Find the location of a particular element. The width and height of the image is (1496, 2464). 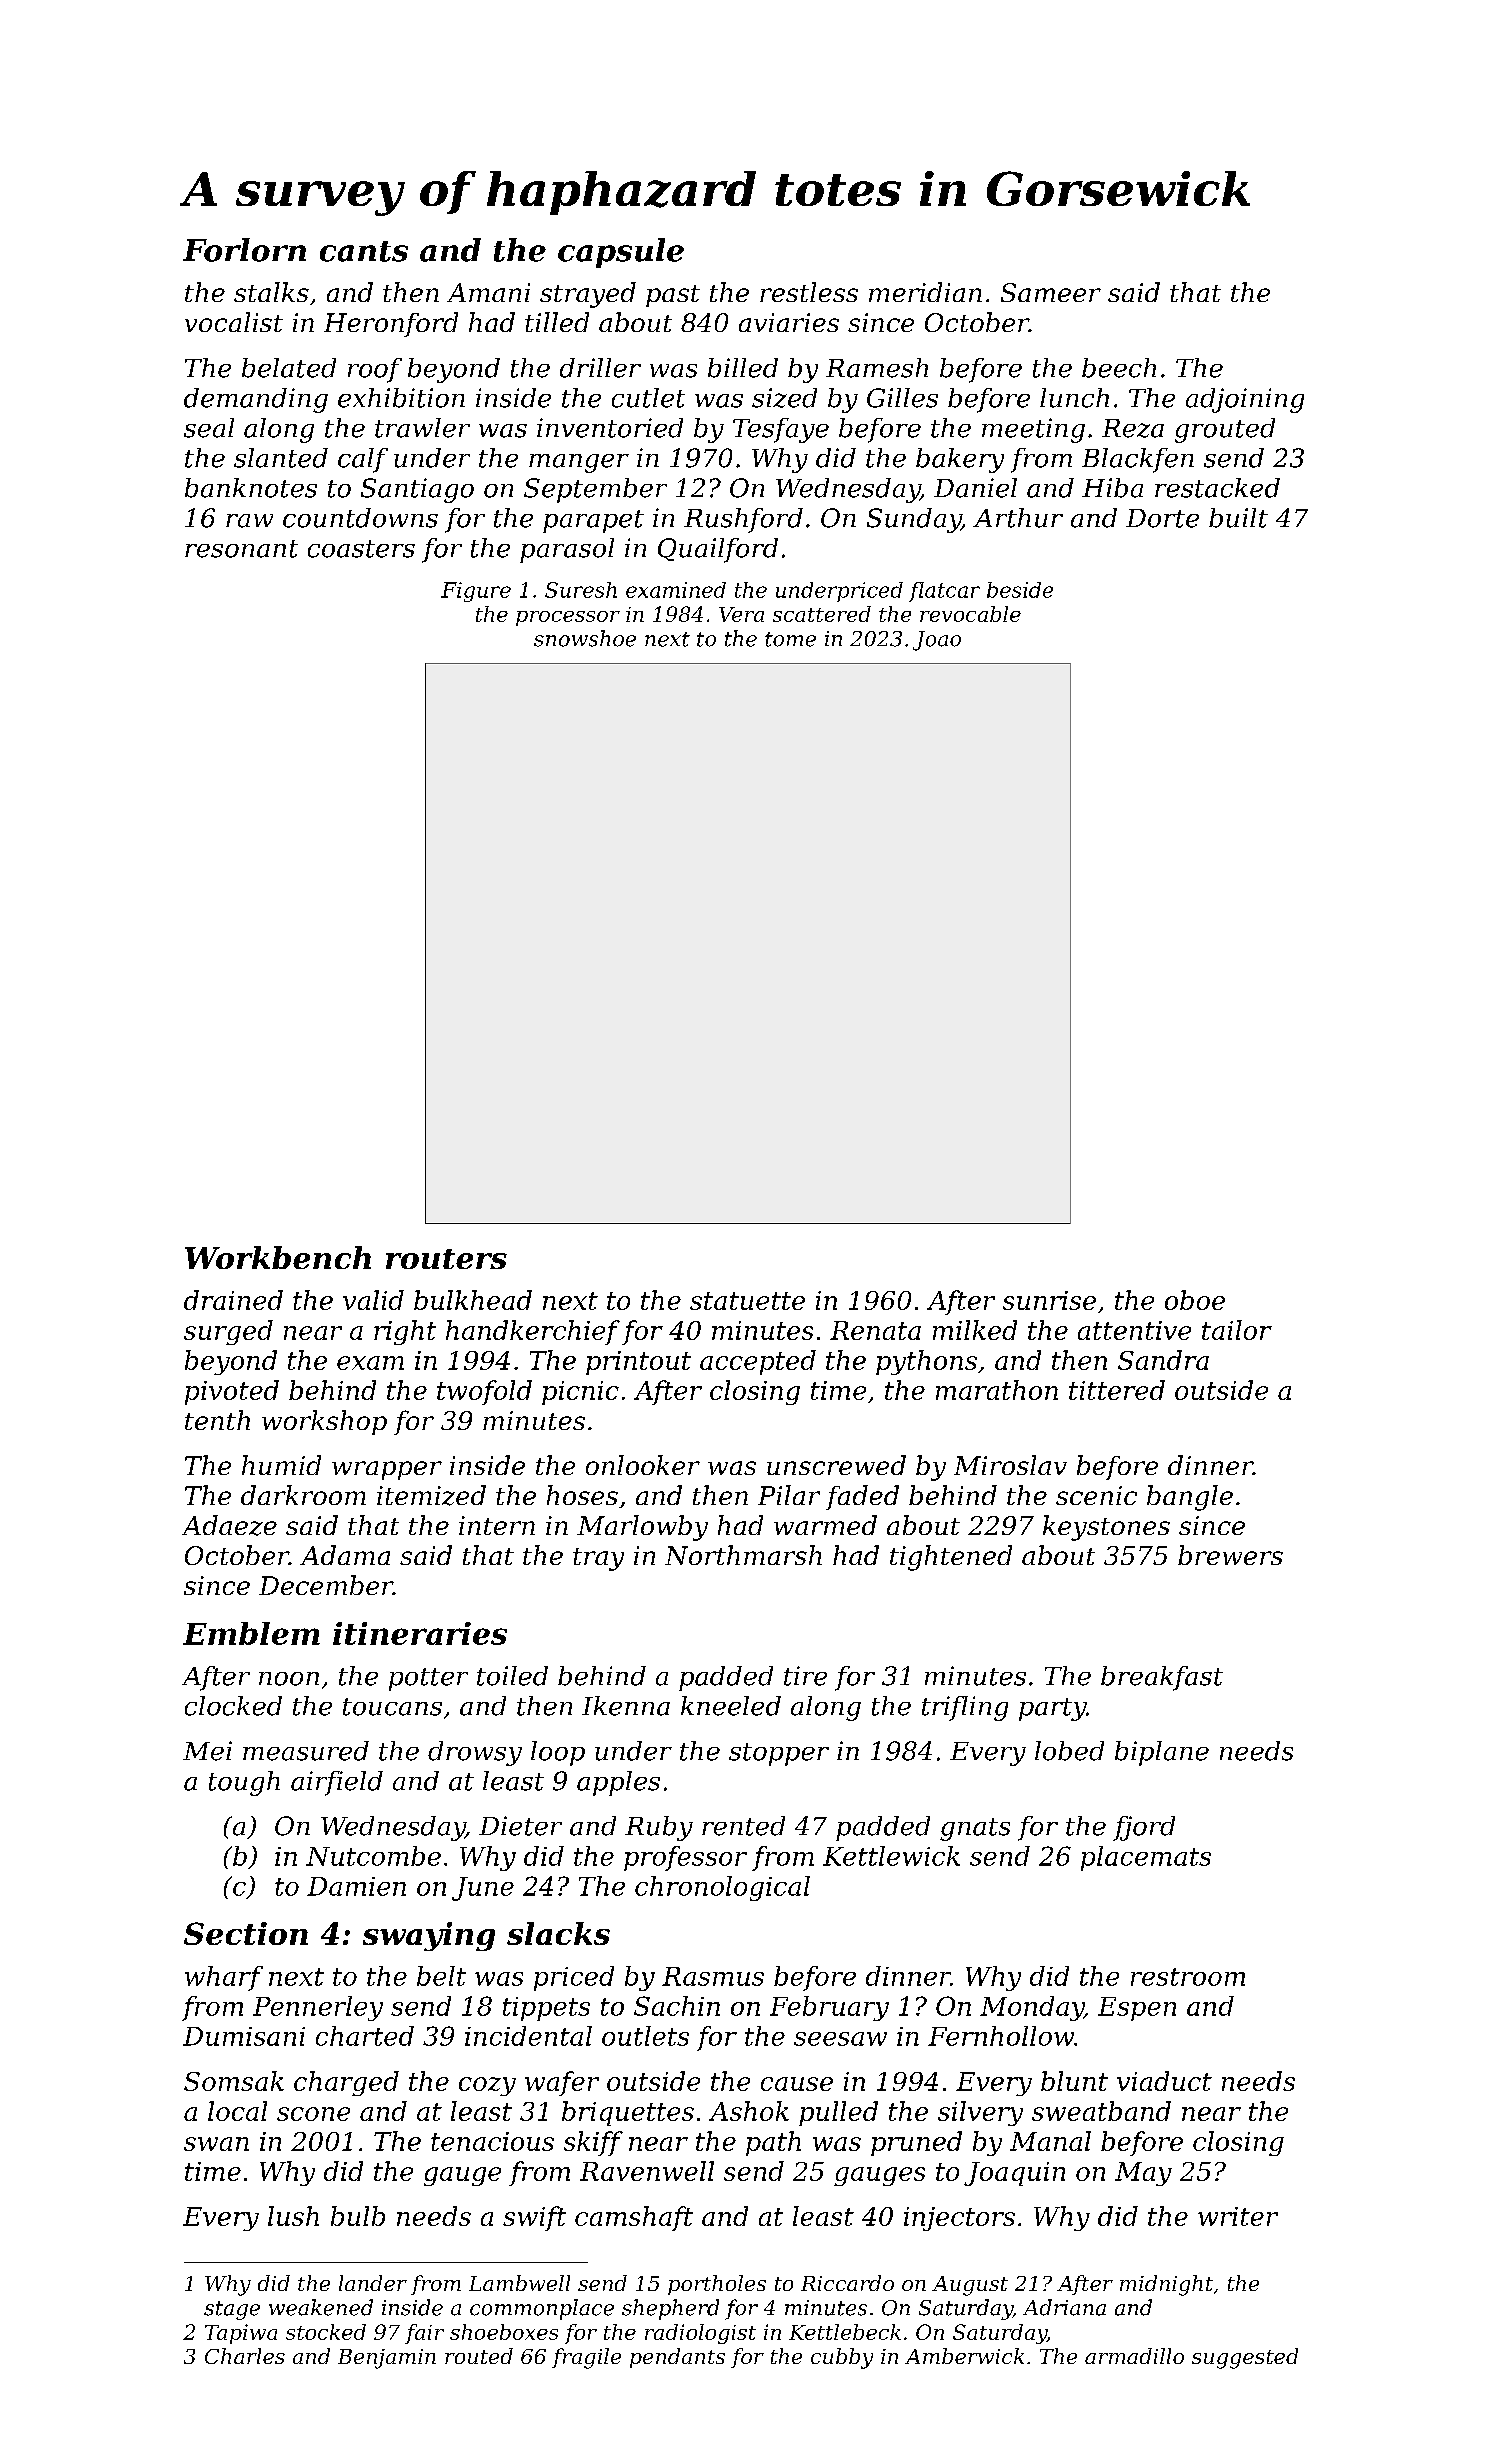

airfield is located at coordinates (337, 1783).
